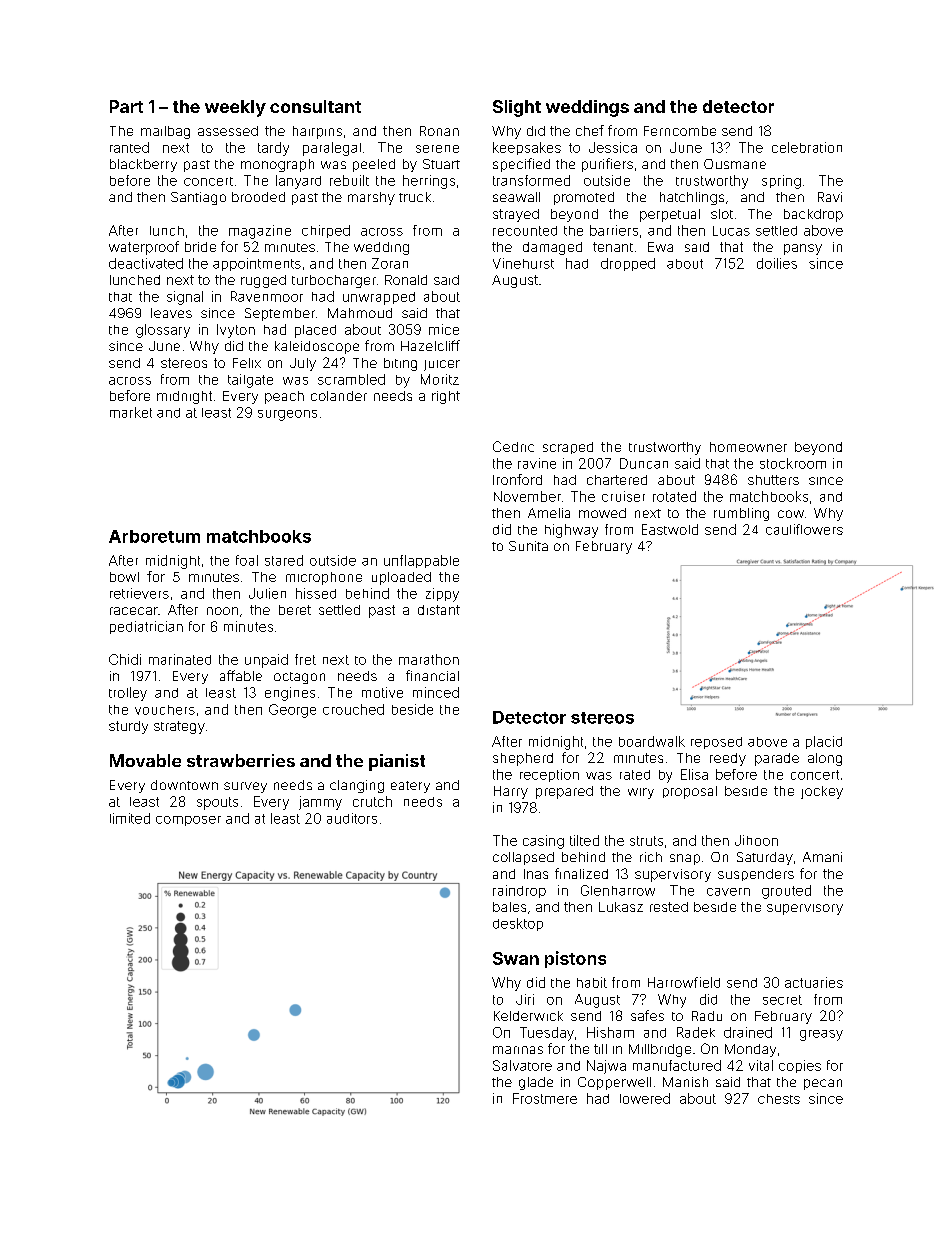  Describe the element at coordinates (670, 215) in the screenshot. I see `perpetual` at that location.
